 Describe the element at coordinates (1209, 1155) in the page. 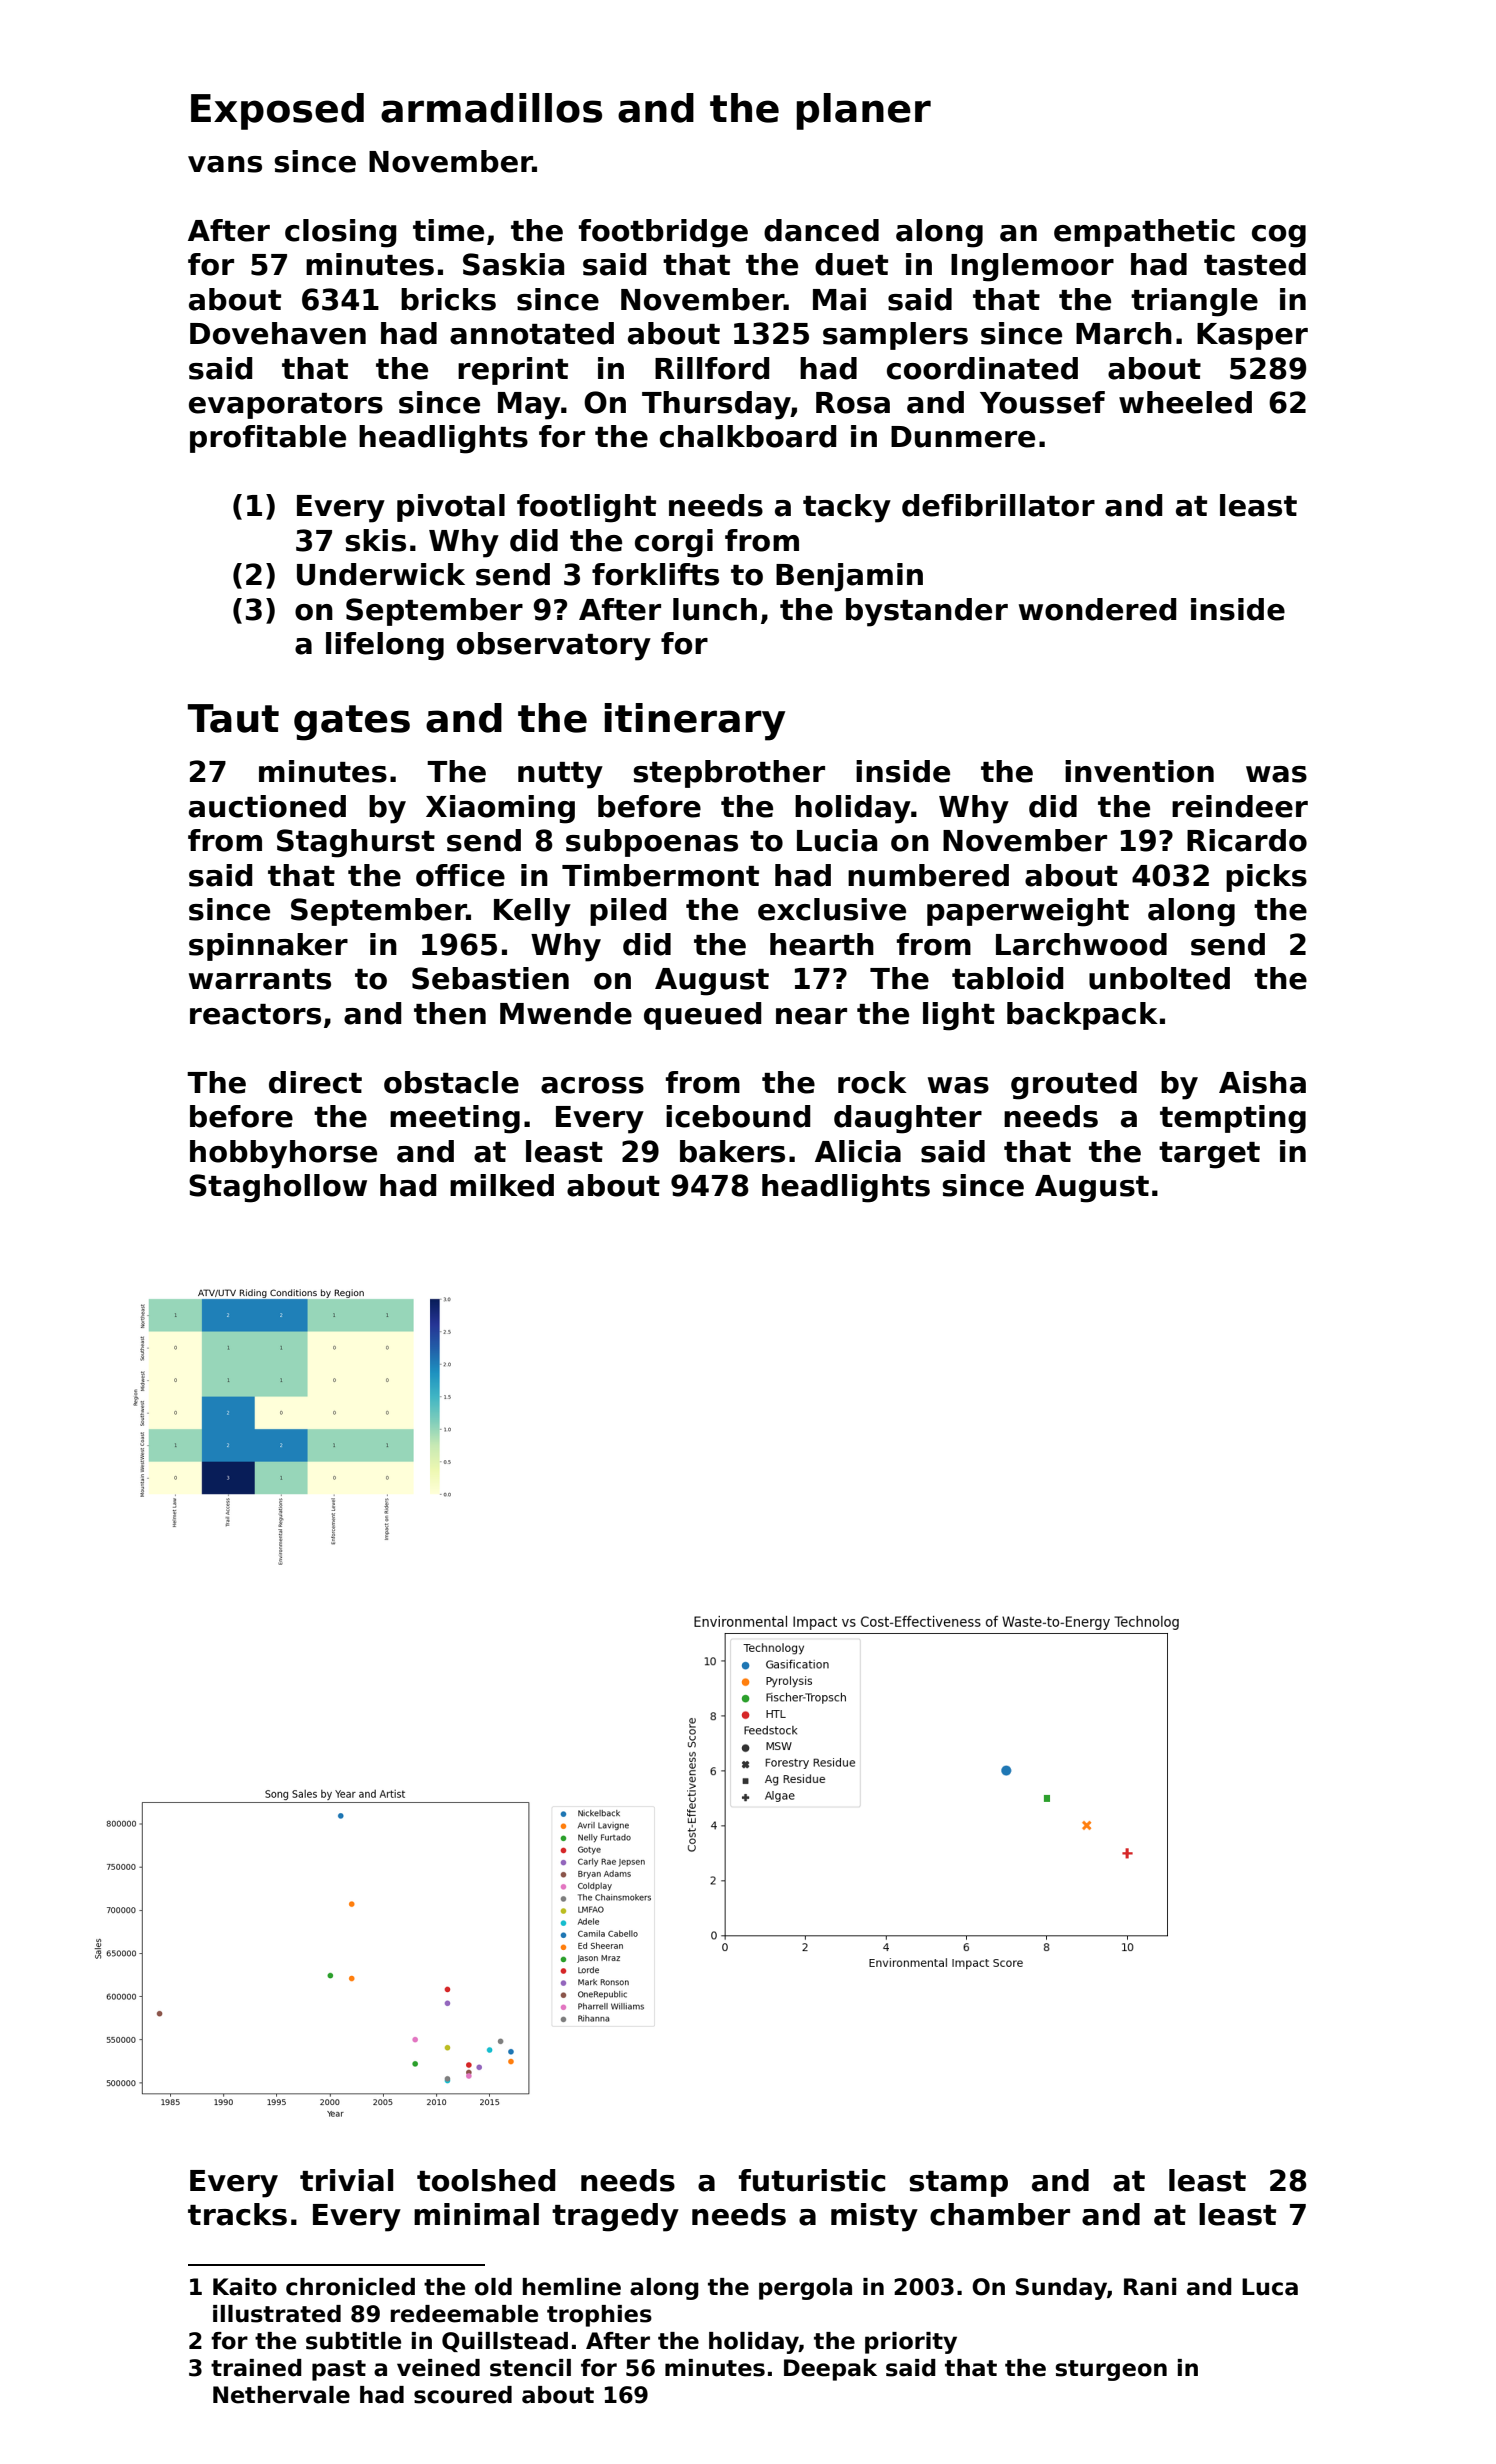

I see `target` at that location.
